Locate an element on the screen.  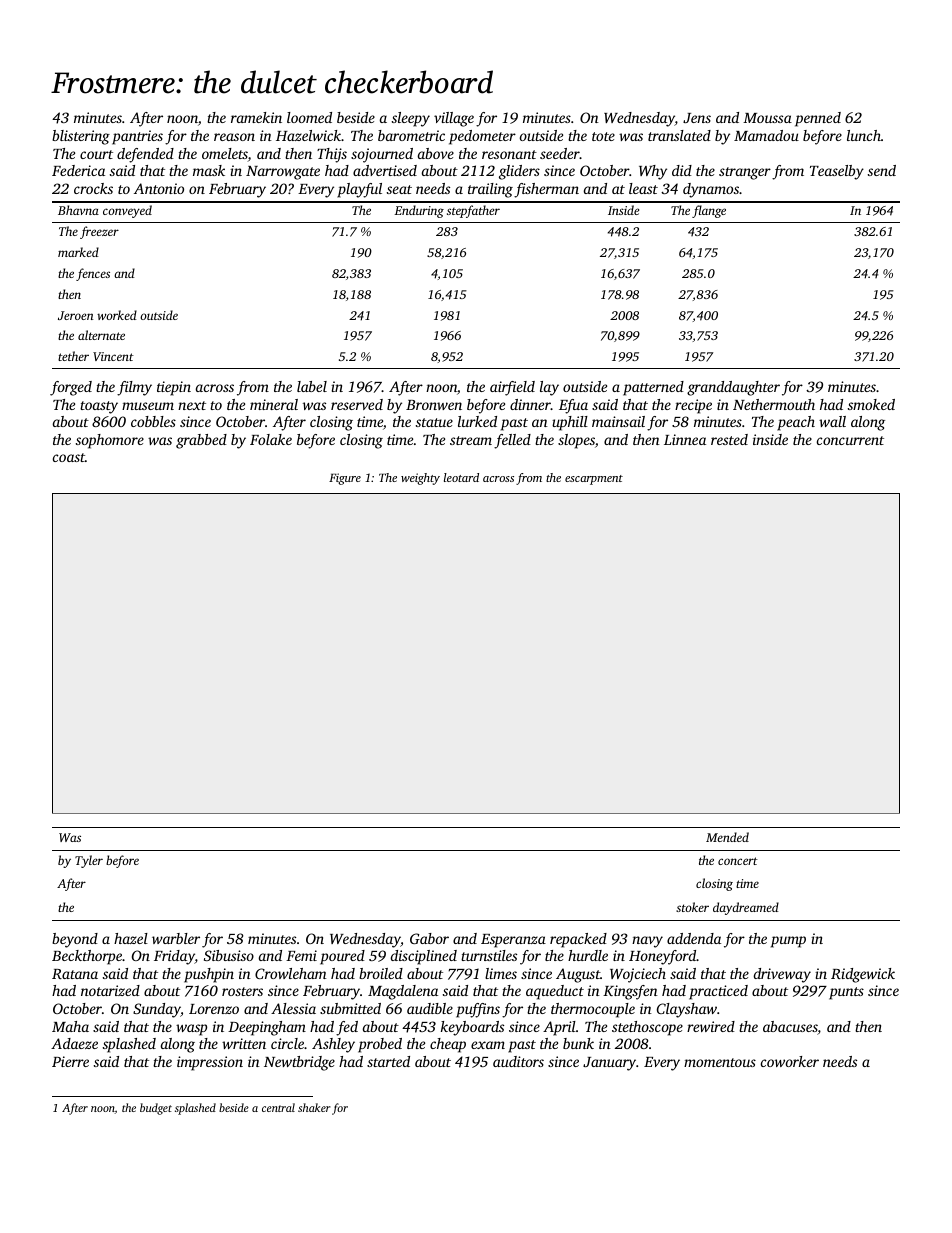
weighty is located at coordinates (420, 479).
